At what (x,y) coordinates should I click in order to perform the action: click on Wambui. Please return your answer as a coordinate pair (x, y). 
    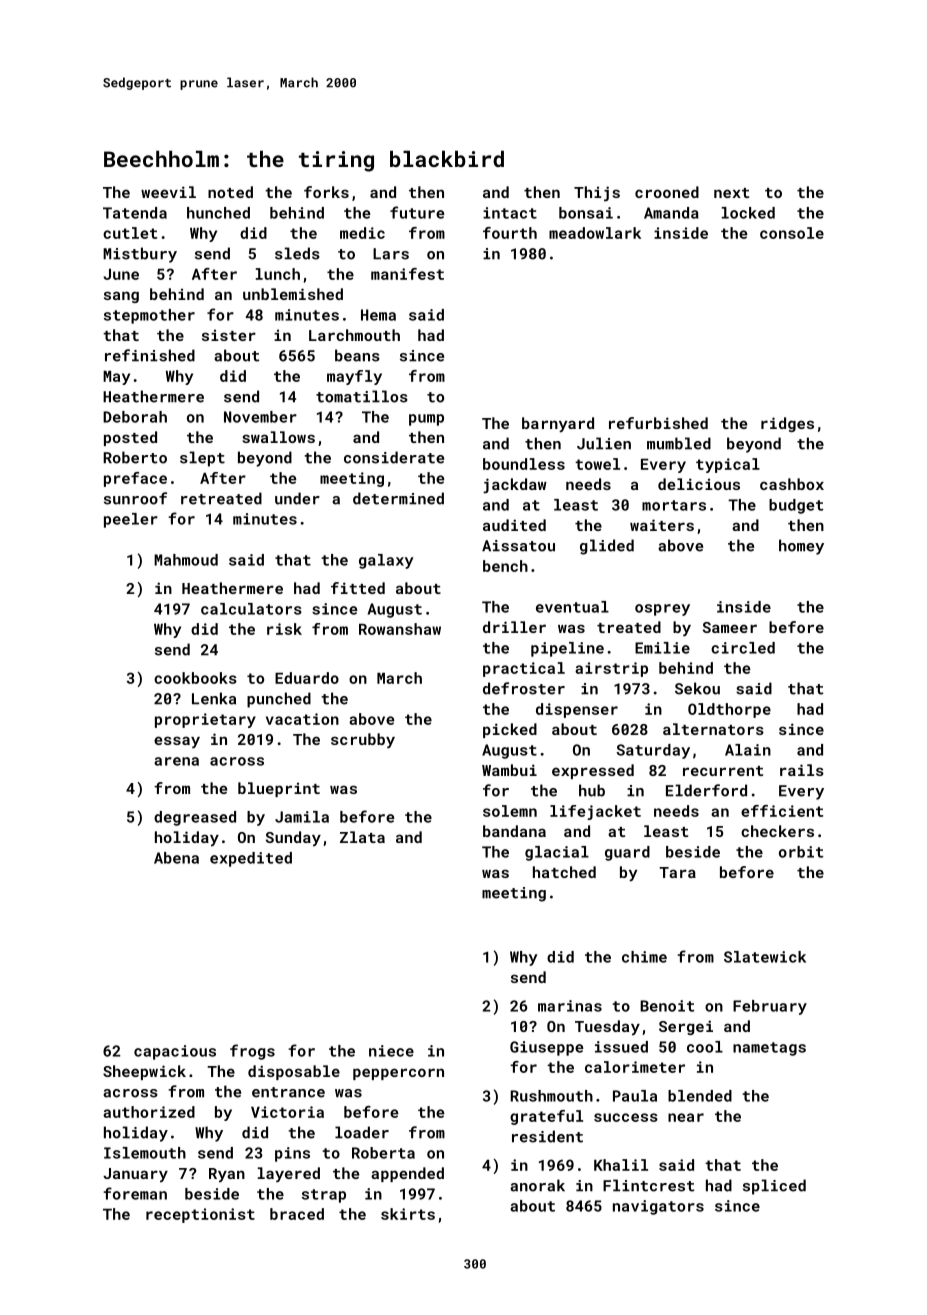
    Looking at the image, I should click on (509, 770).
